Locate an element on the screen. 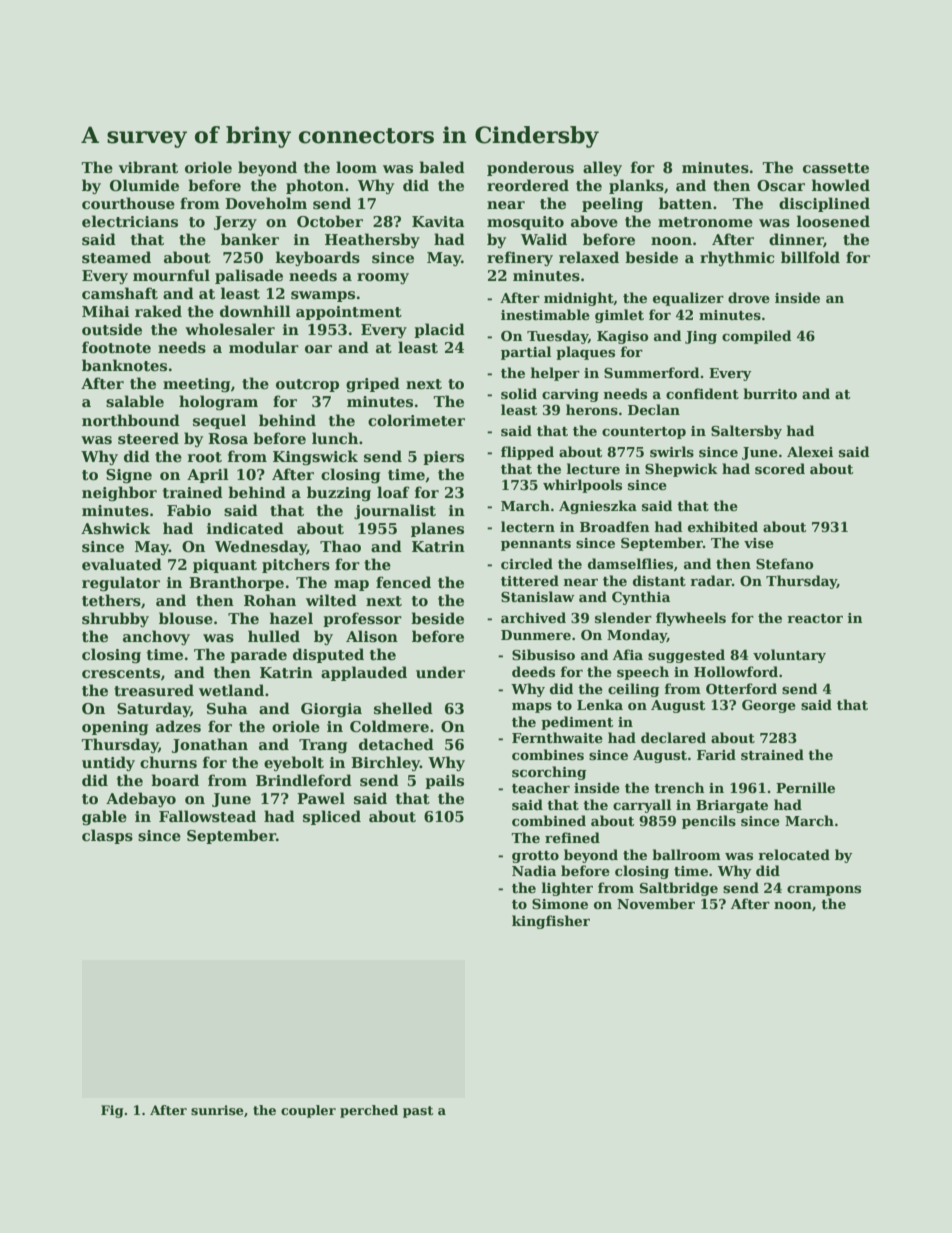 This screenshot has width=952, height=1233. compiled is located at coordinates (756, 337).
